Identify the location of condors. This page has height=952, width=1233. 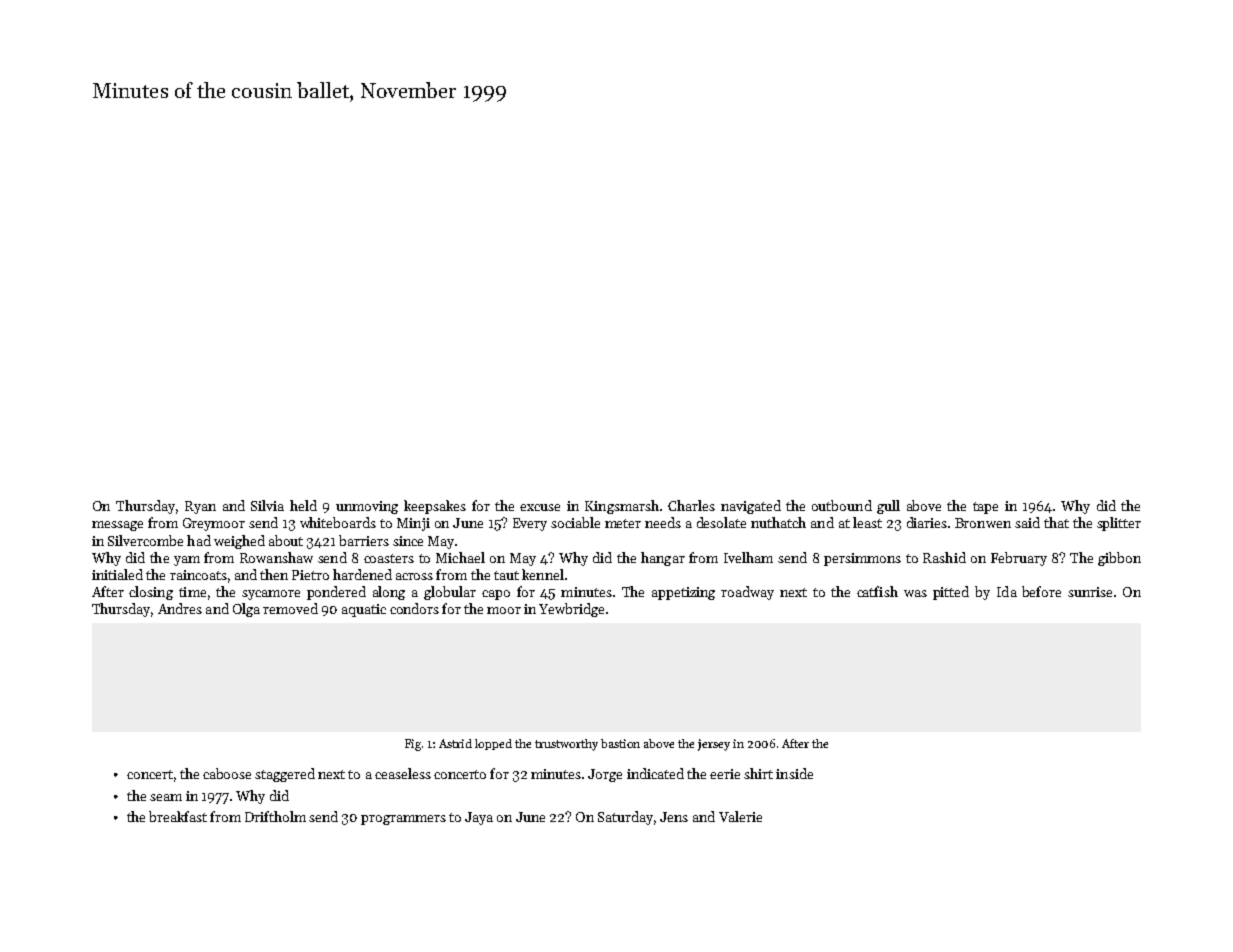
(414, 608).
